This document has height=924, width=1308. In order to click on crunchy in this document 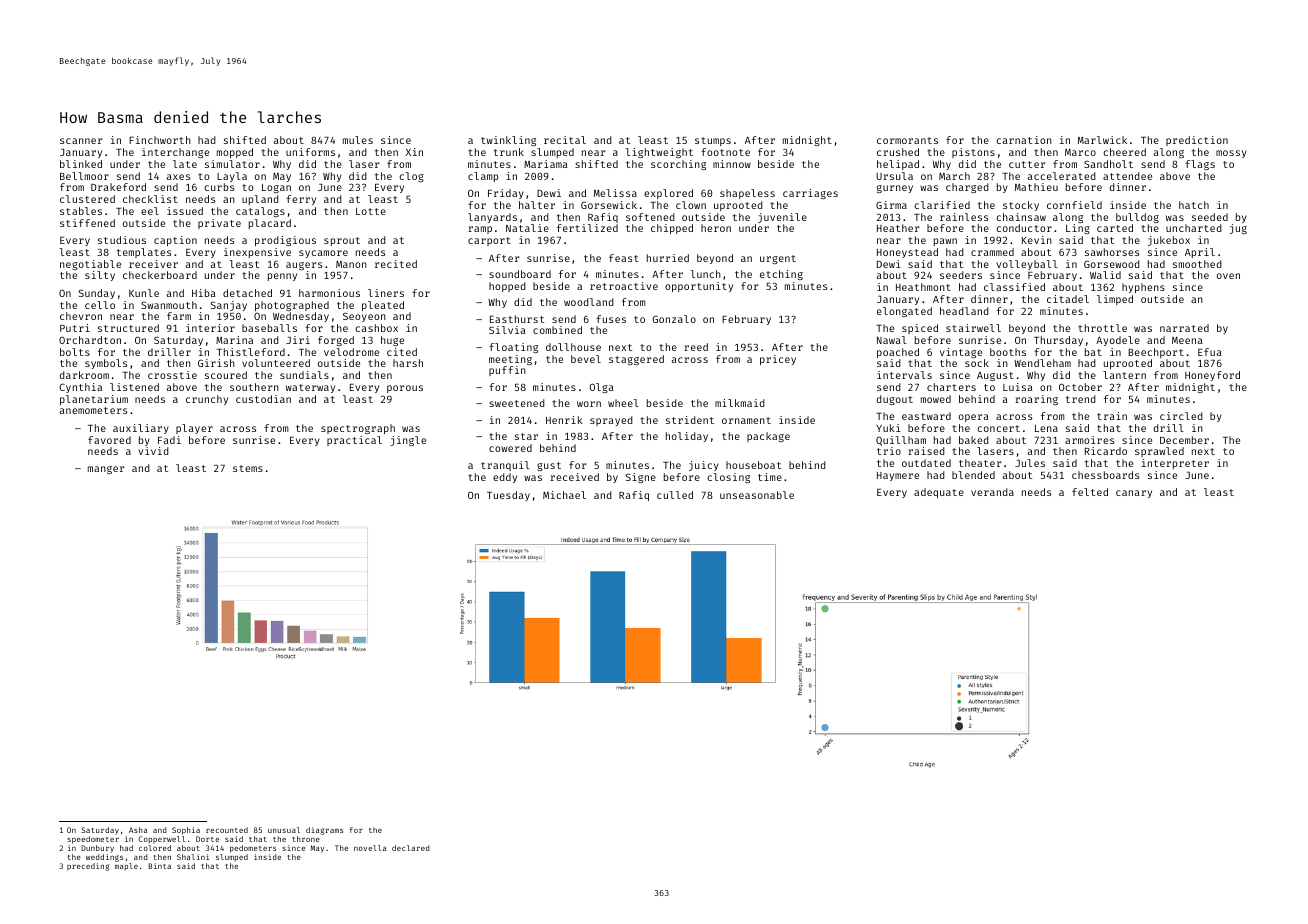, I will do `click(207, 400)`.
